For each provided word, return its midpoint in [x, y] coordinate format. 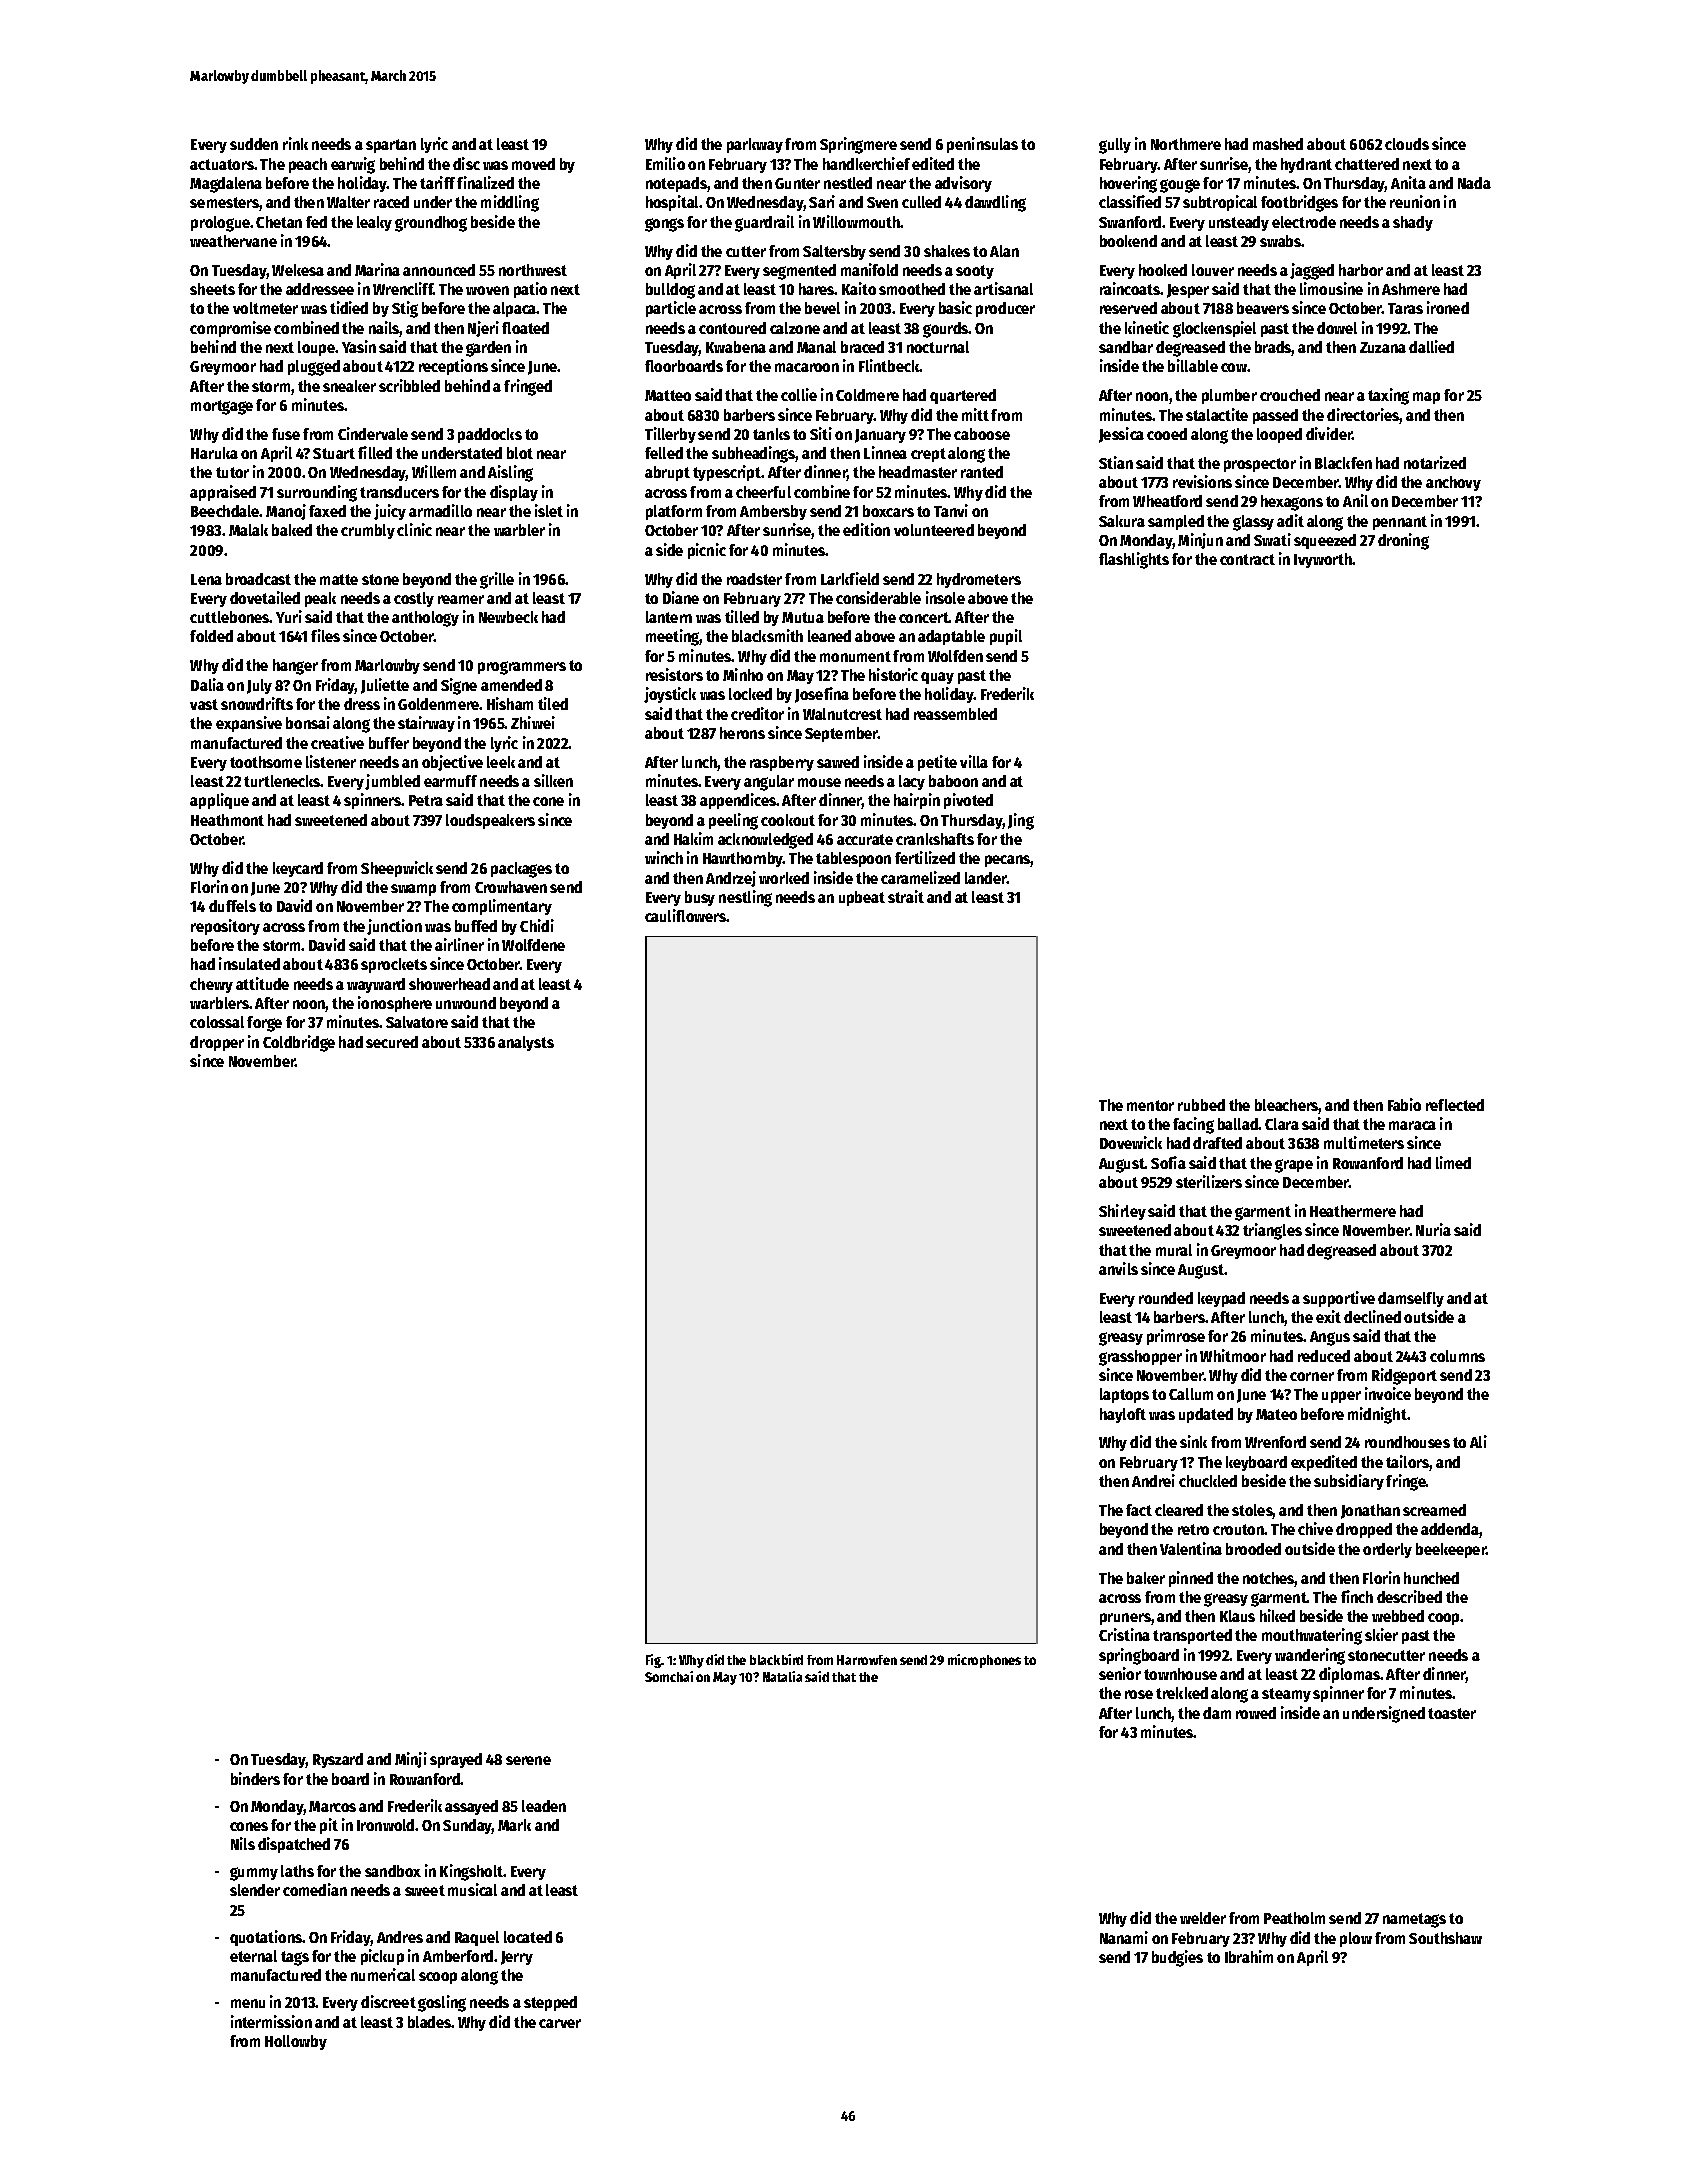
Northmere [1186, 144]
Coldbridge [299, 1043]
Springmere [858, 145]
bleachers [1287, 1106]
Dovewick [1131, 1142]
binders [255, 1778]
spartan [391, 146]
